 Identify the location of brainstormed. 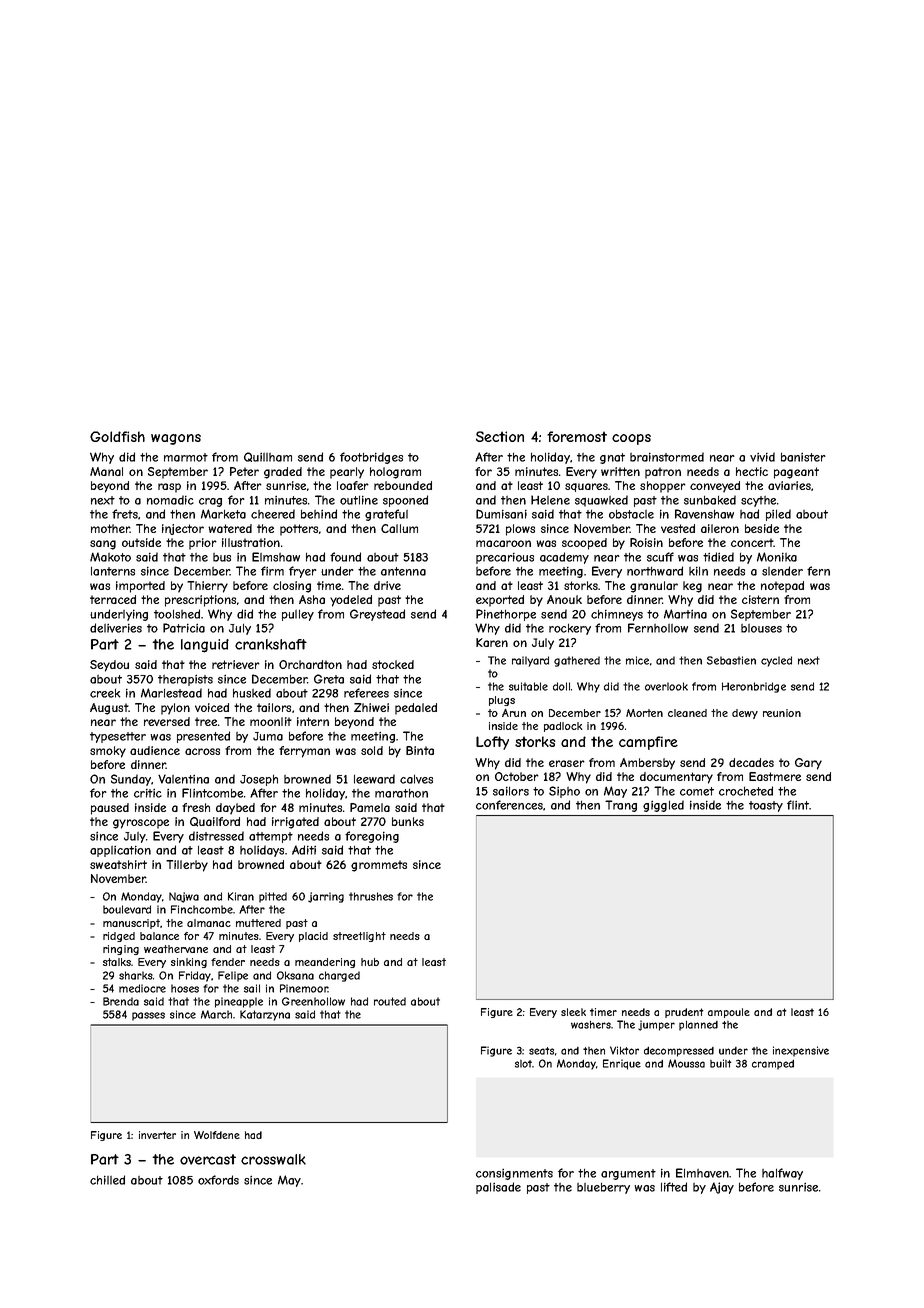
(667, 457).
